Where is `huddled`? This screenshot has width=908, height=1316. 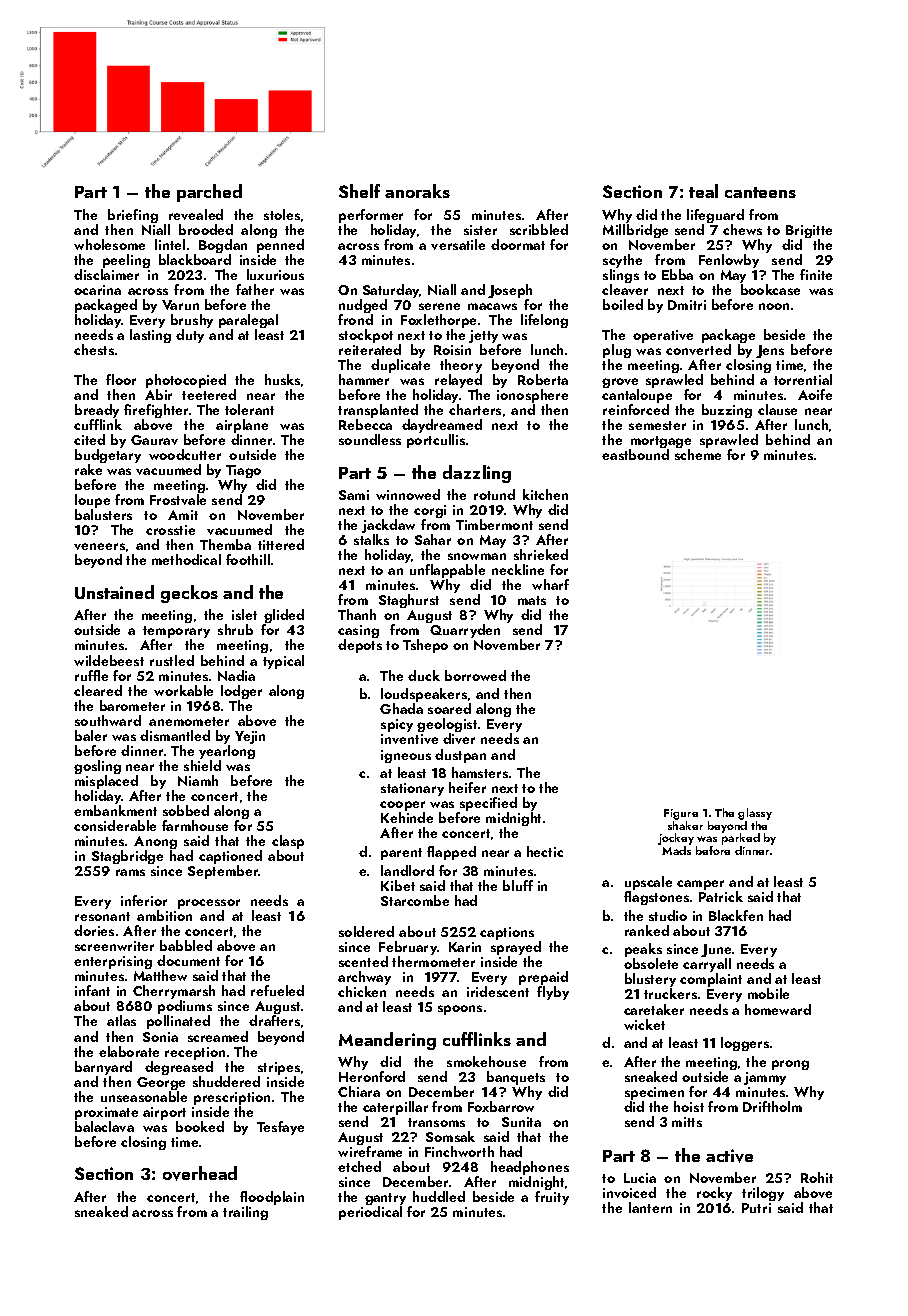 huddled is located at coordinates (439, 1196).
